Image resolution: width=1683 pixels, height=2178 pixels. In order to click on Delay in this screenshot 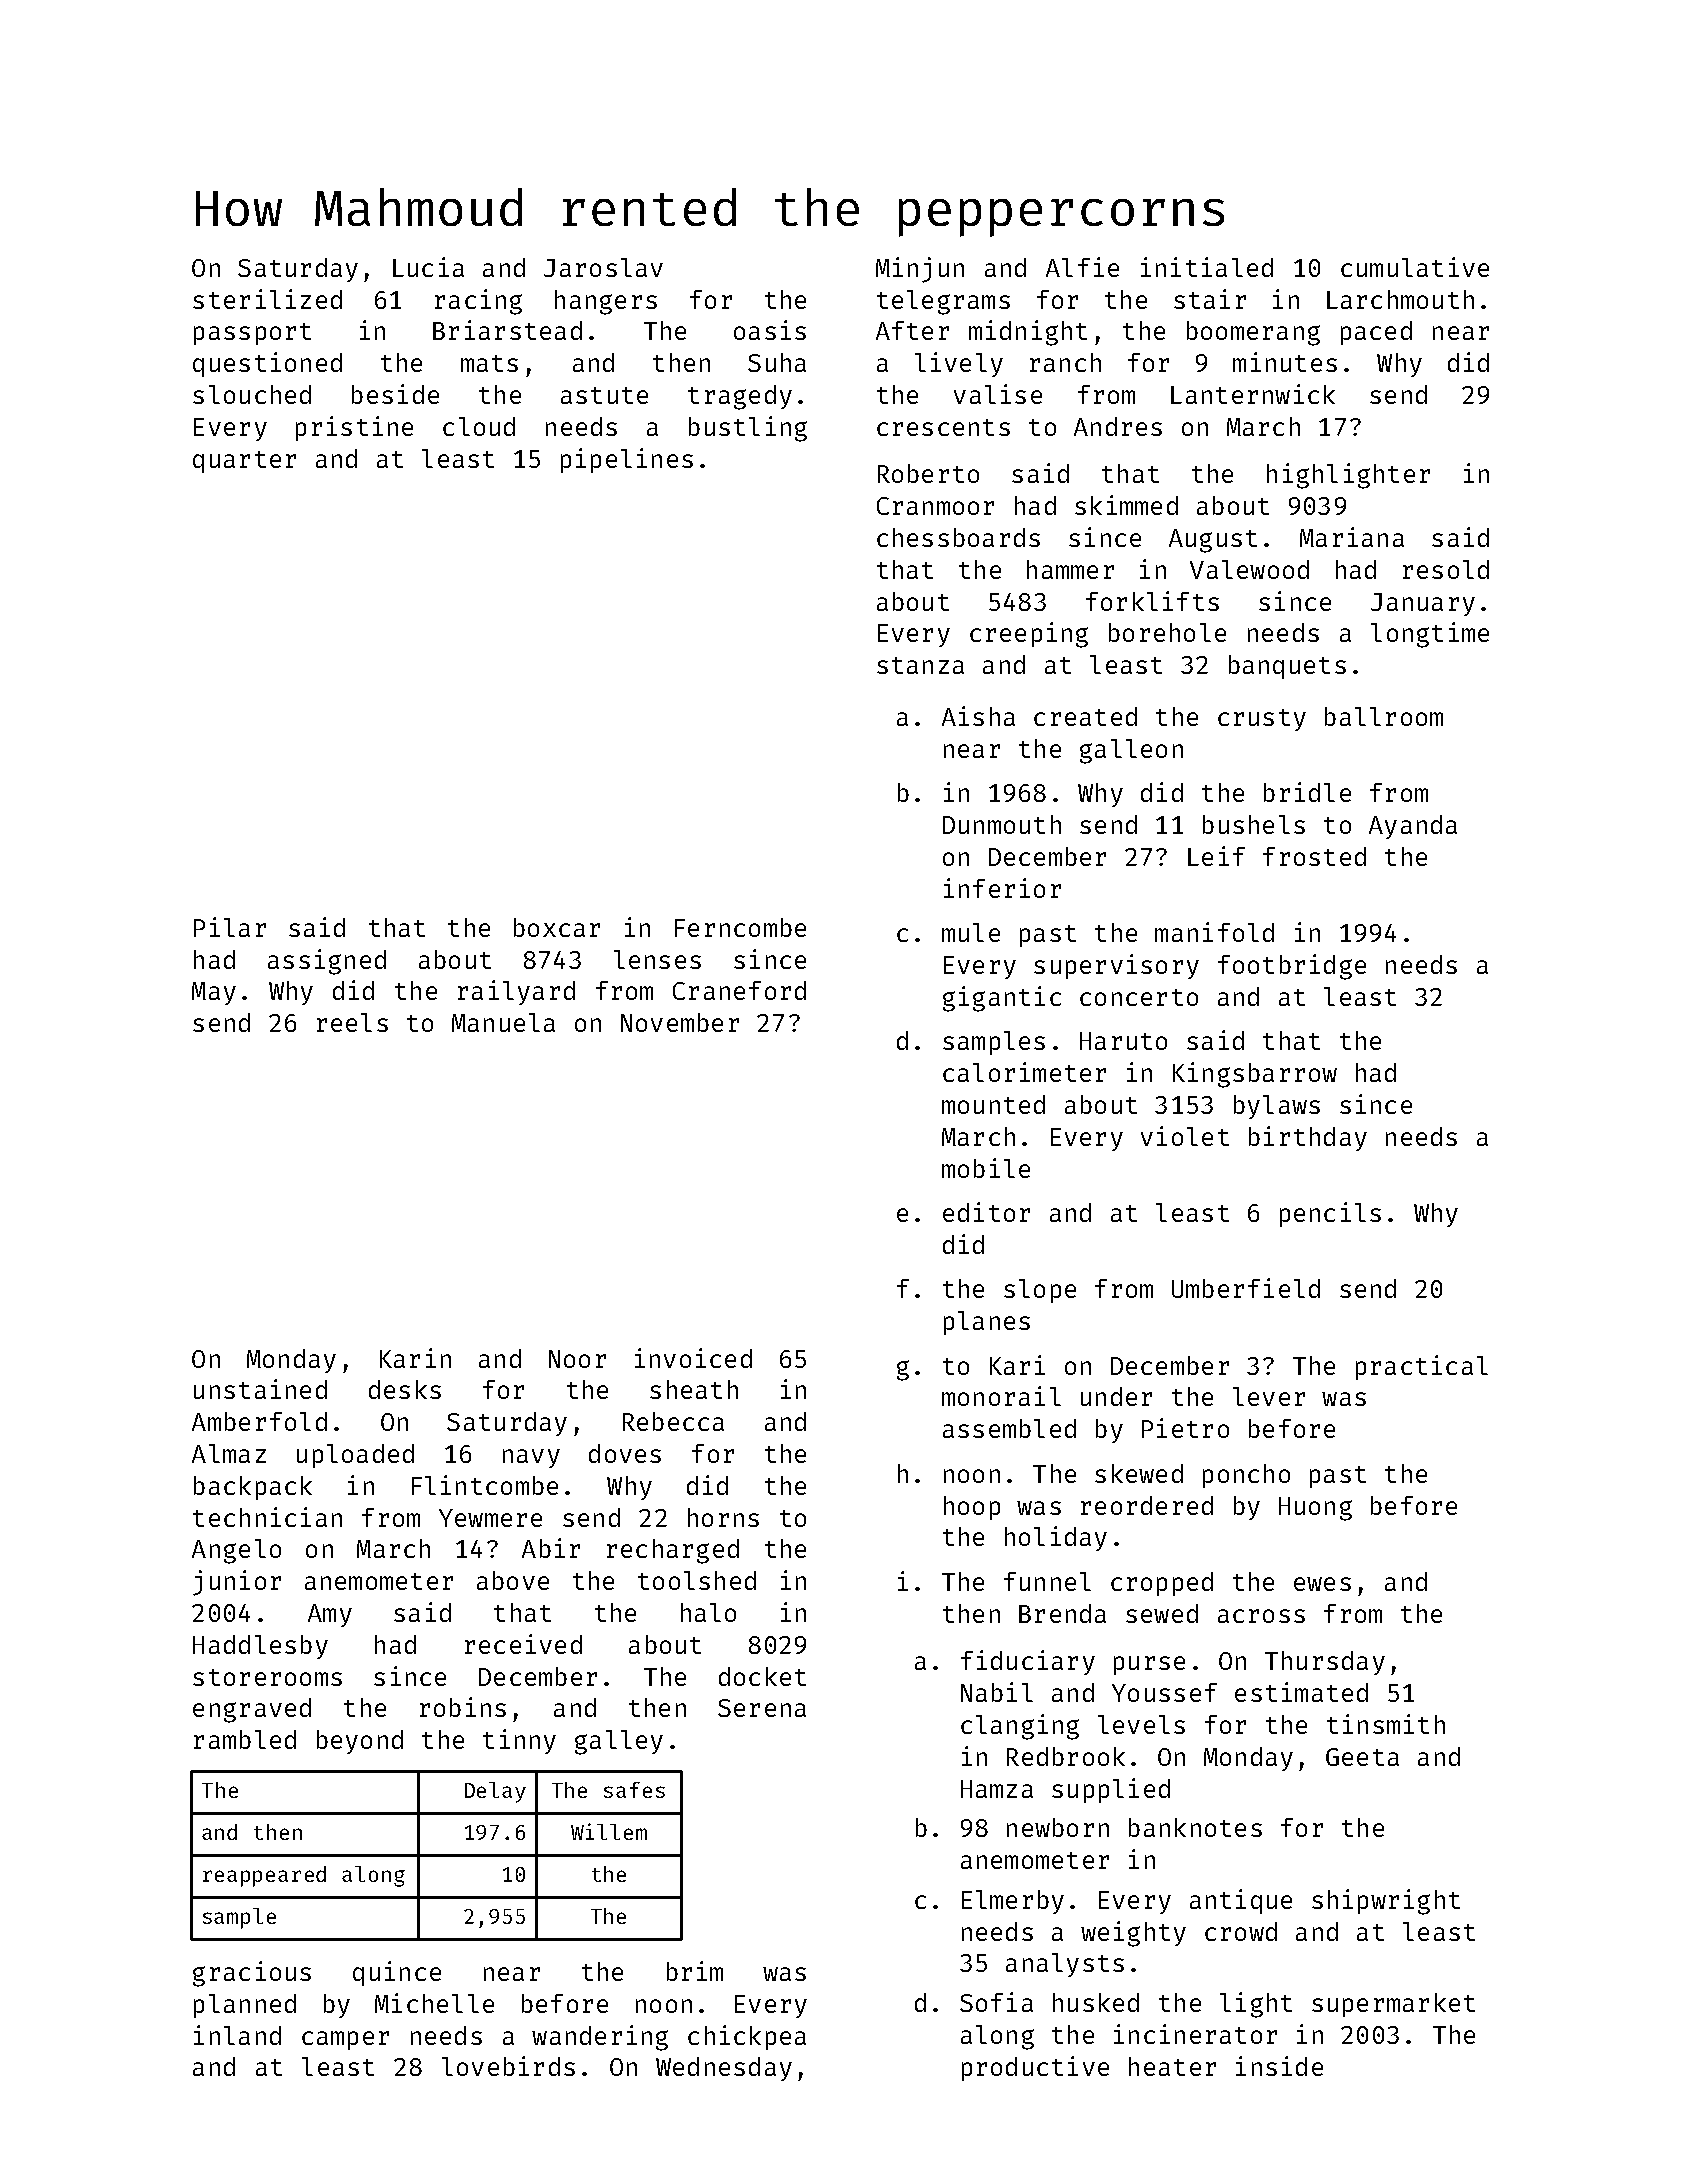, I will do `click(495, 1792)`.
